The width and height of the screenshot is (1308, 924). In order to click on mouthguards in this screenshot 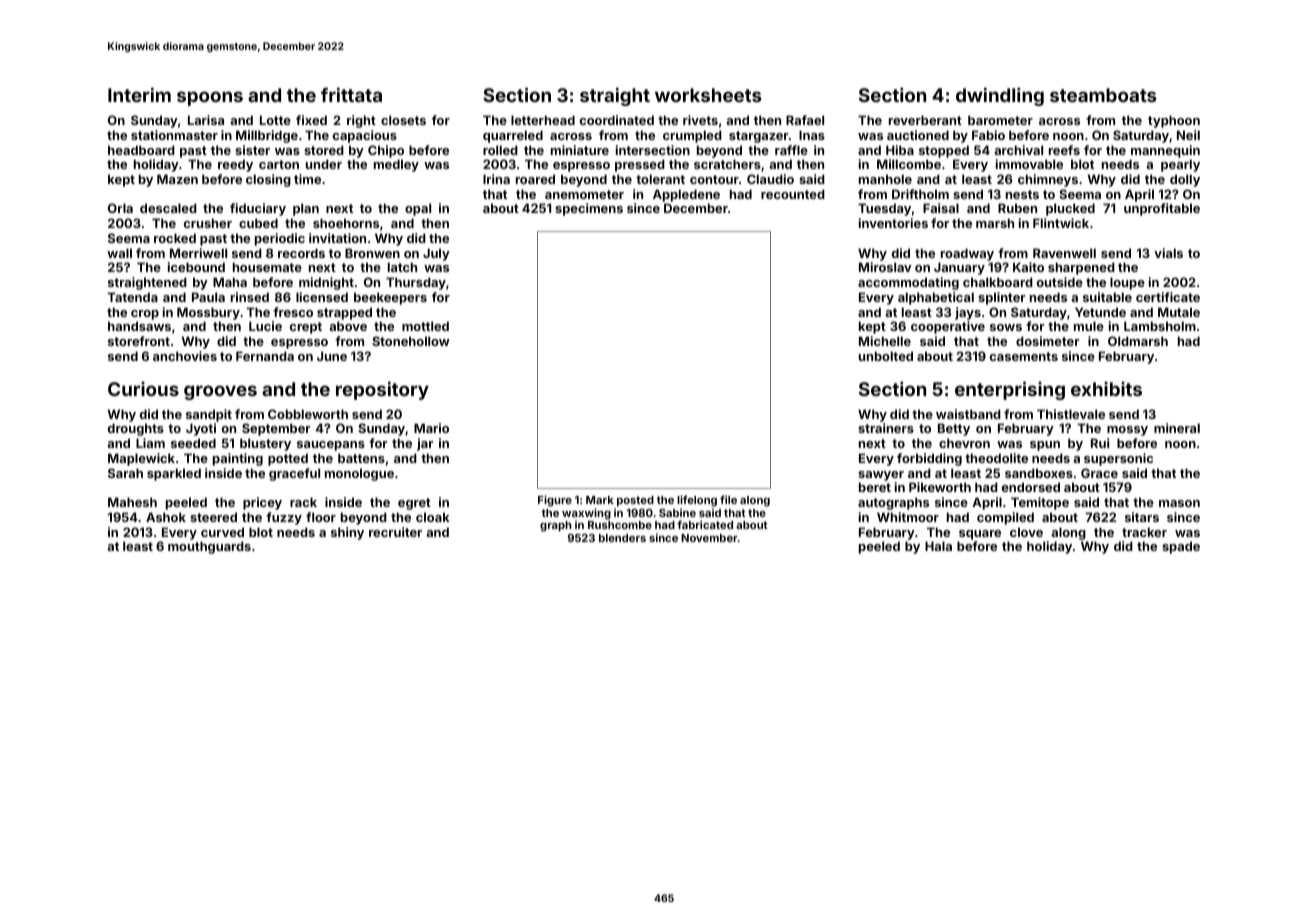, I will do `click(209, 547)`.
